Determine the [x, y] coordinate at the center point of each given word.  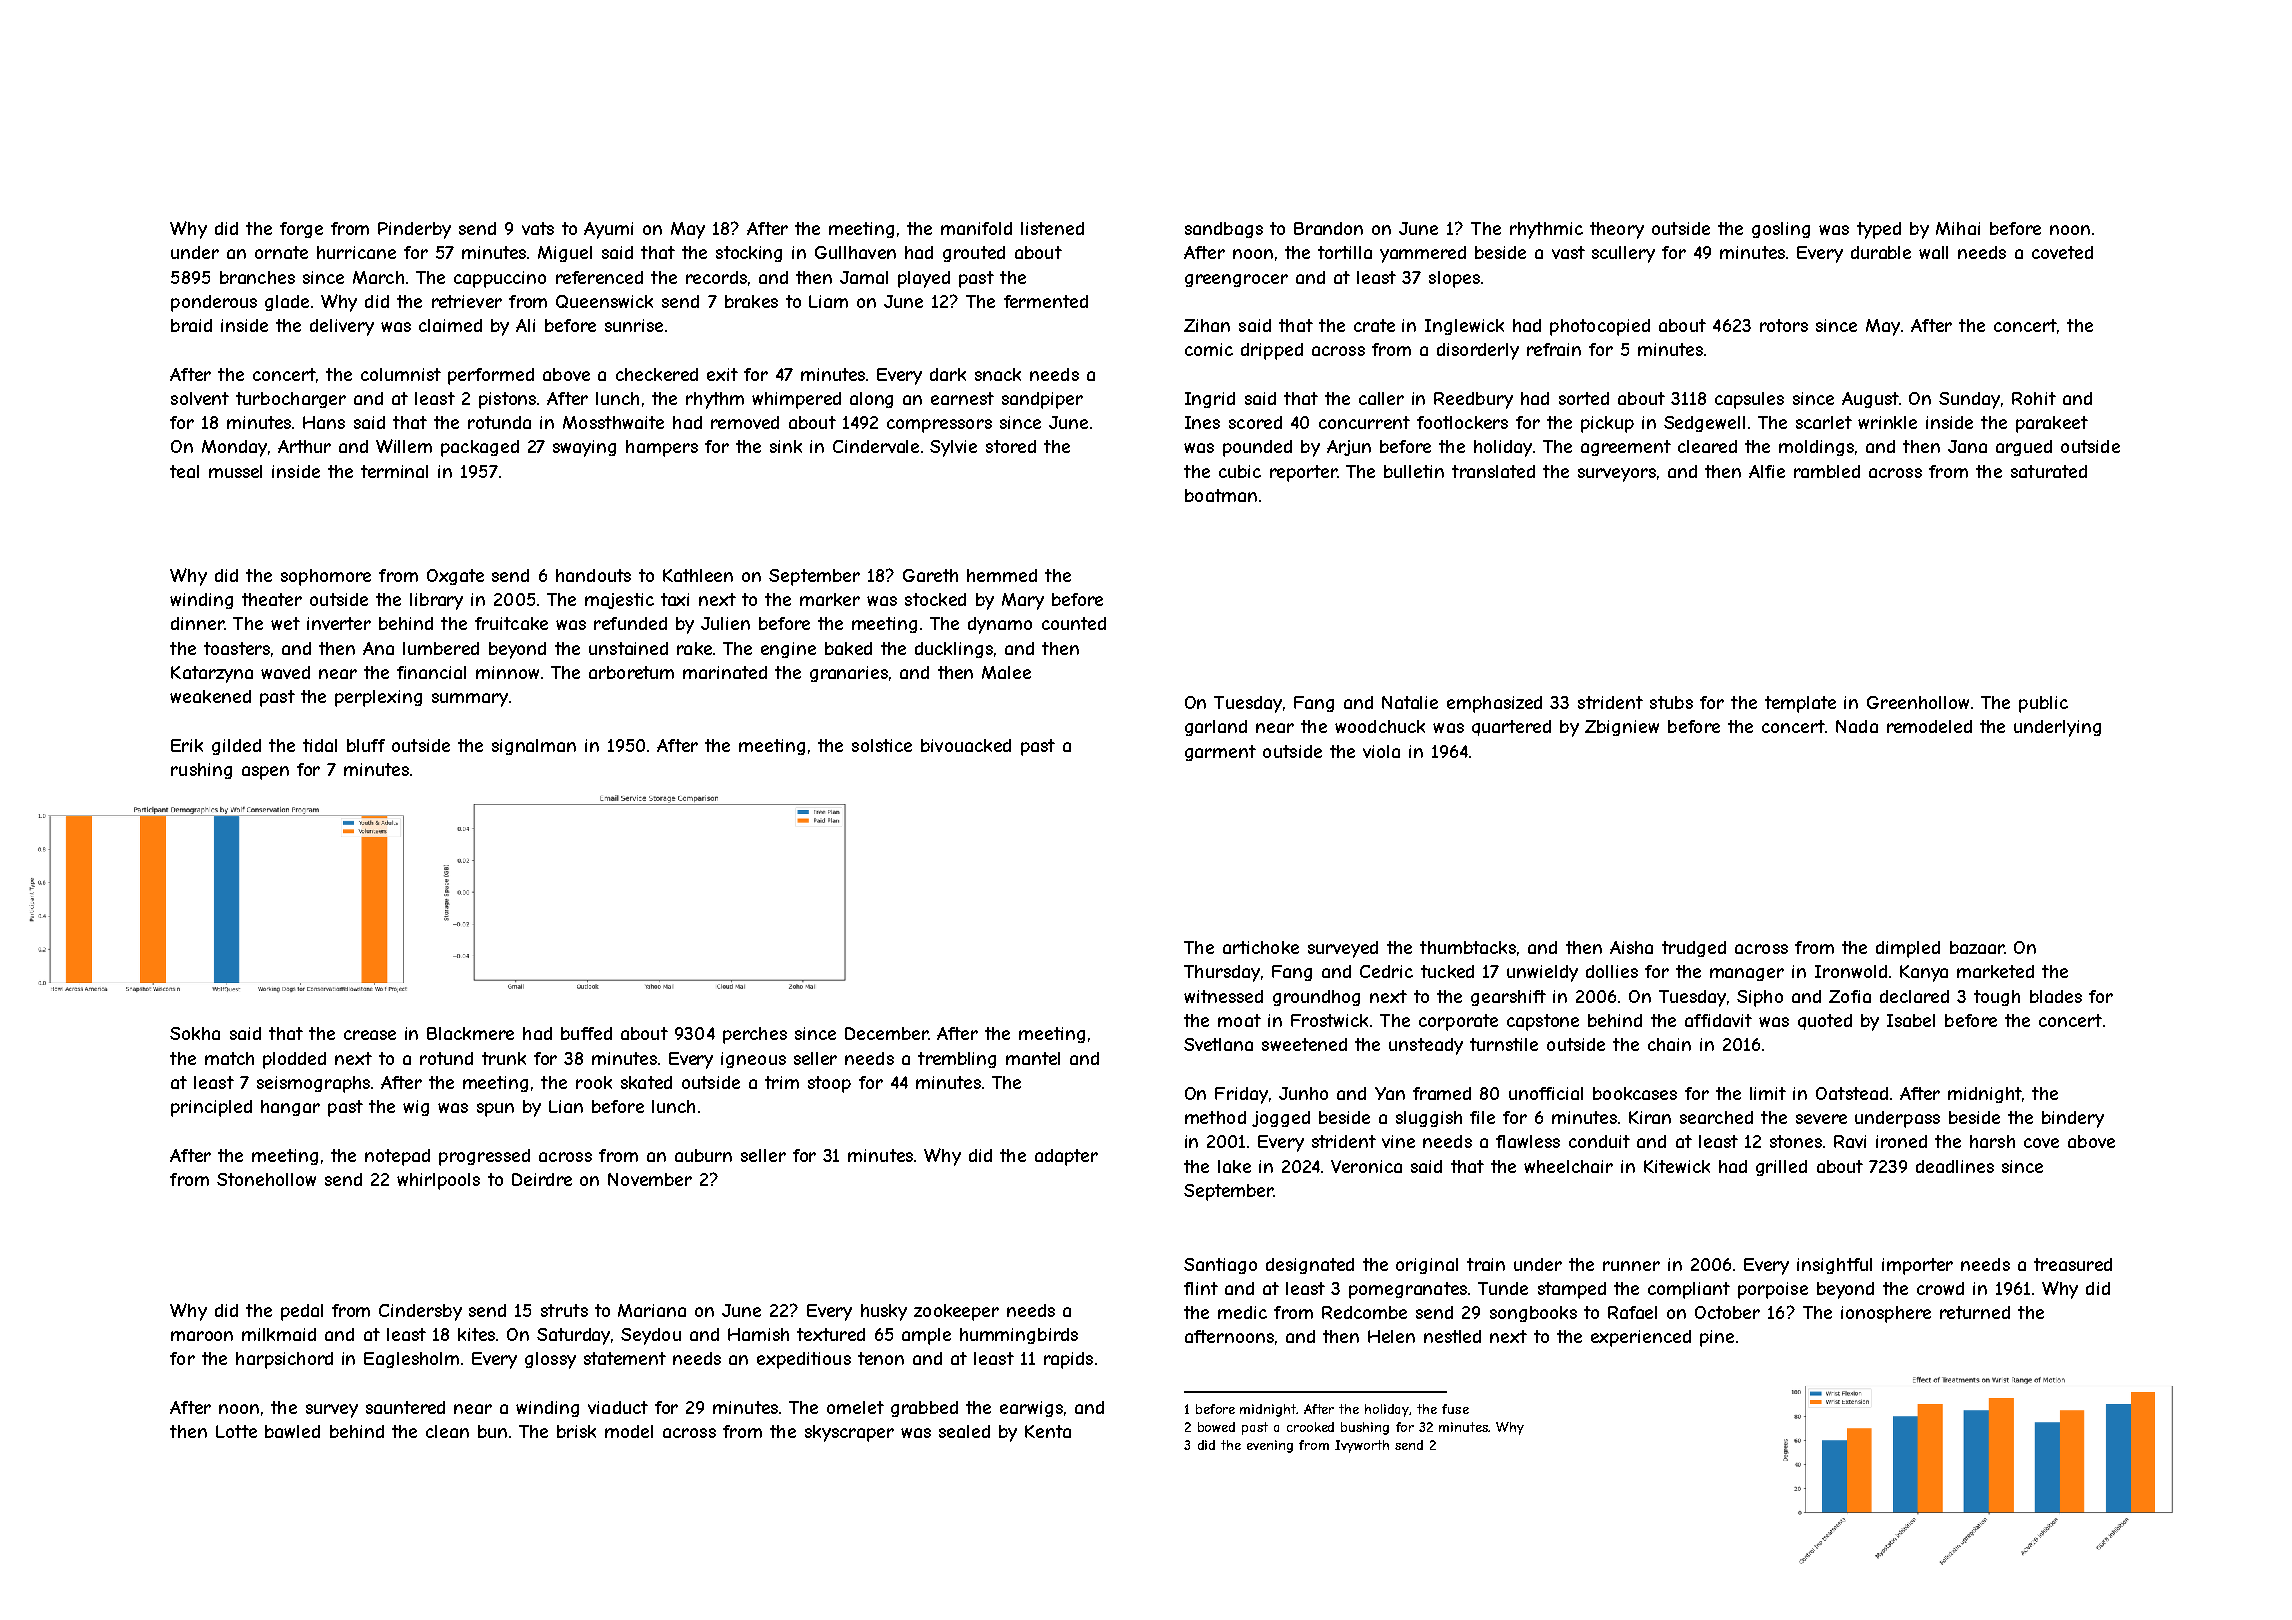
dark [948, 374]
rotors [1784, 325]
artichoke [1261, 947]
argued [2024, 448]
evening [1270, 1446]
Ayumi [608, 230]
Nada [1857, 726]
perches [755, 1035]
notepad [397, 1157]
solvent [200, 398]
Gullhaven [855, 252]
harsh [1992, 1141]
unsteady [1426, 1046]
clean [447, 1431]
